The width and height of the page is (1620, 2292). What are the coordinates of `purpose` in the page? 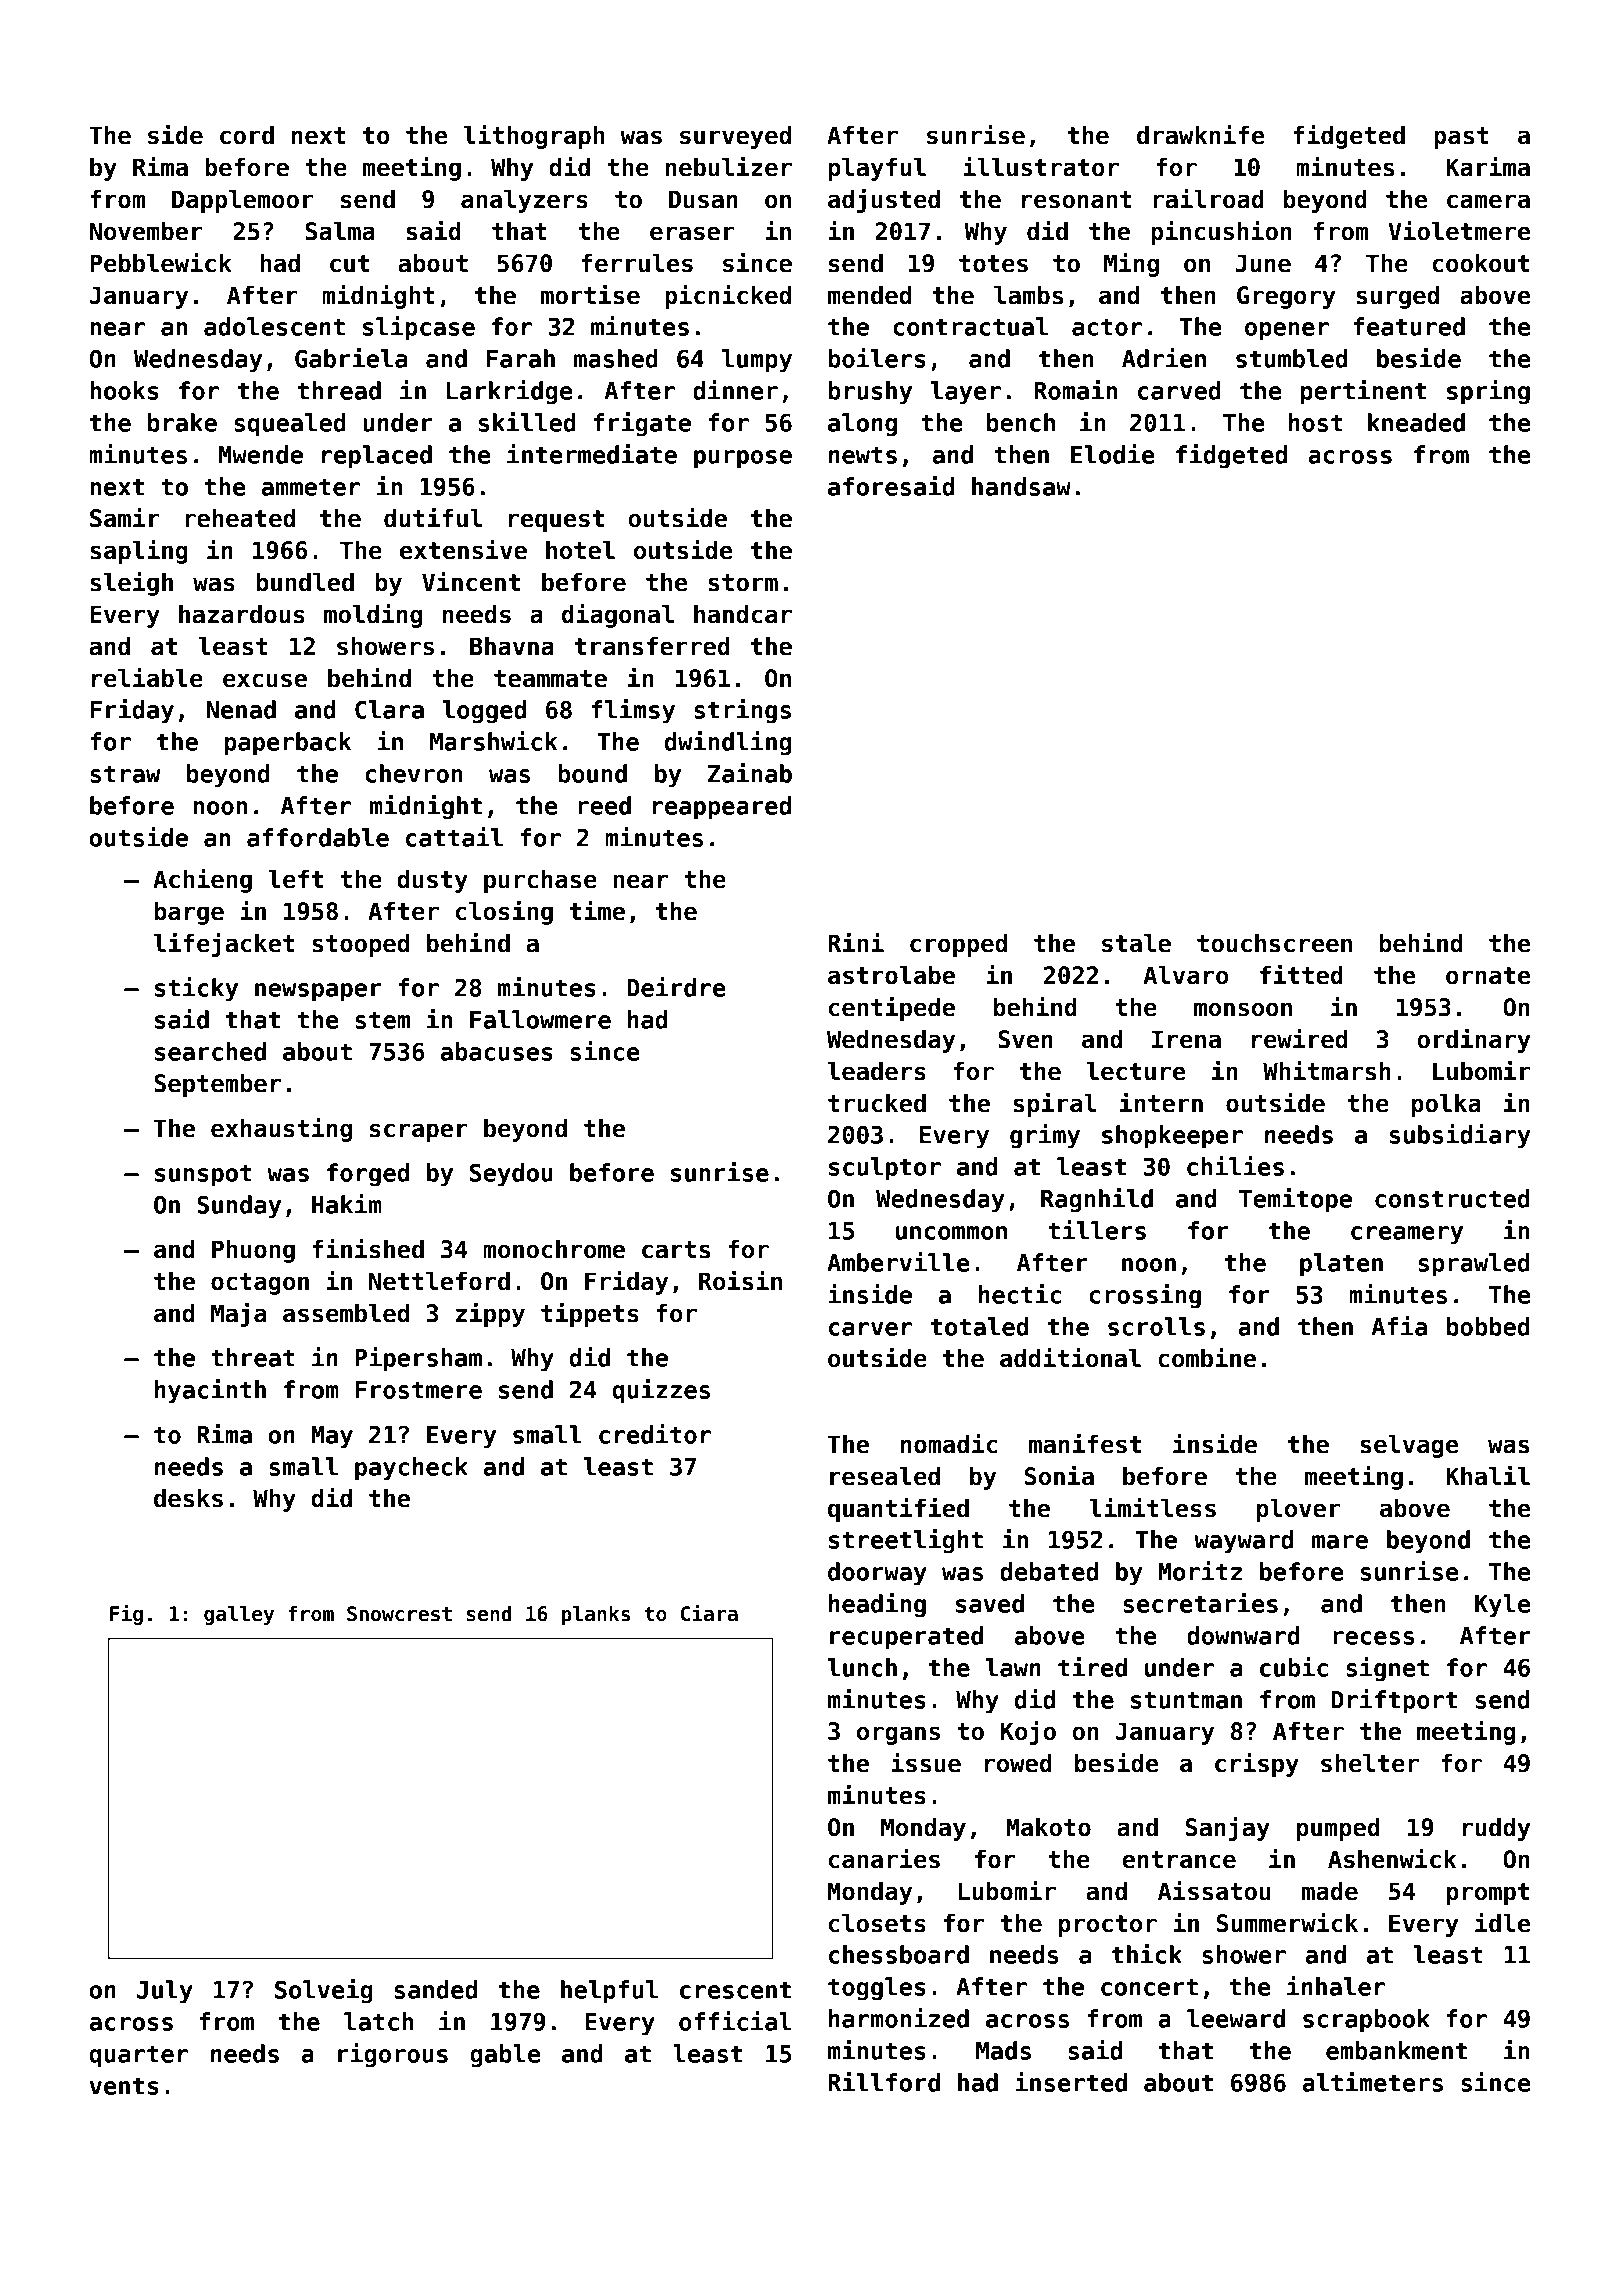 It's located at (743, 459).
